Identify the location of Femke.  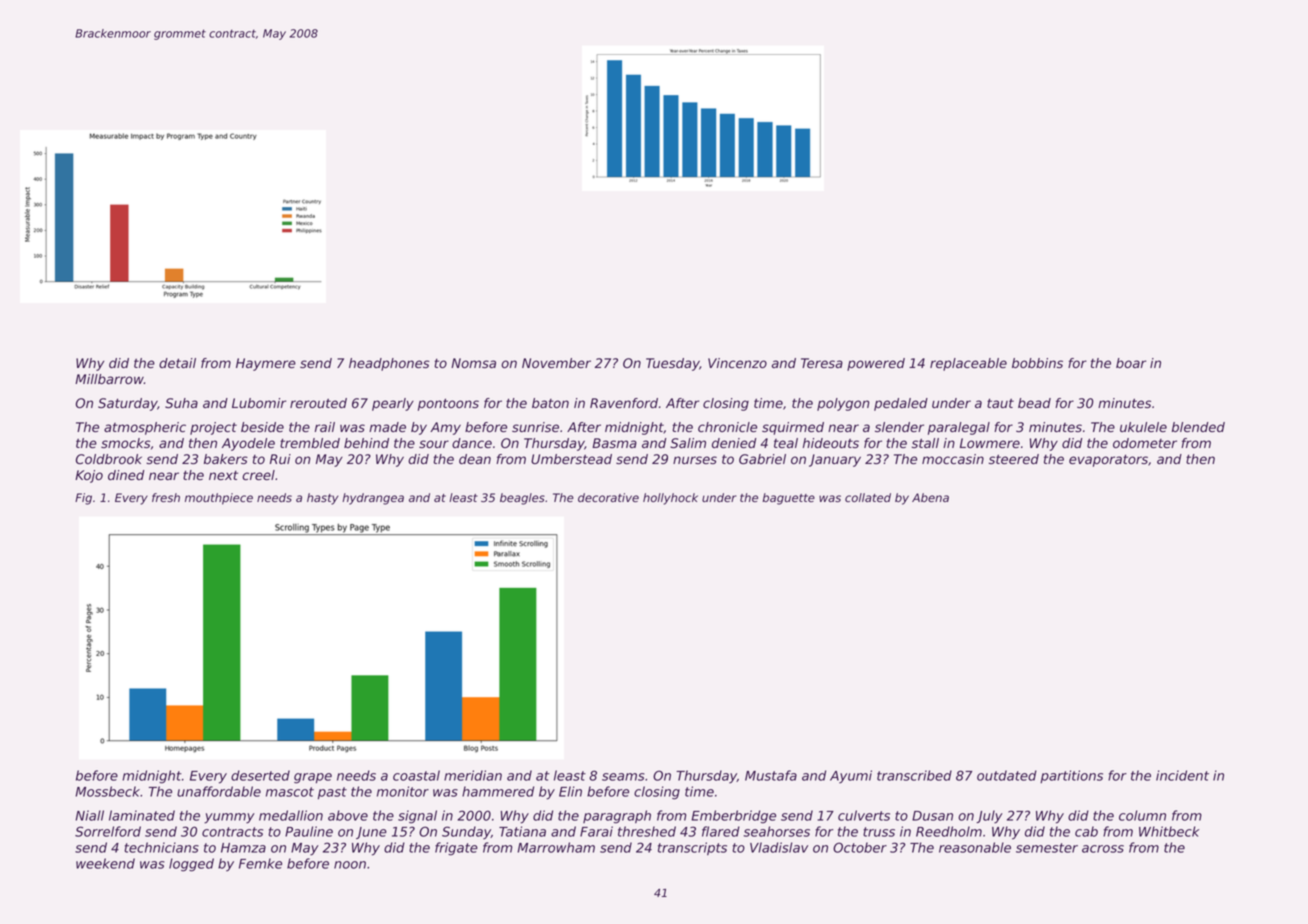
(260, 863).
